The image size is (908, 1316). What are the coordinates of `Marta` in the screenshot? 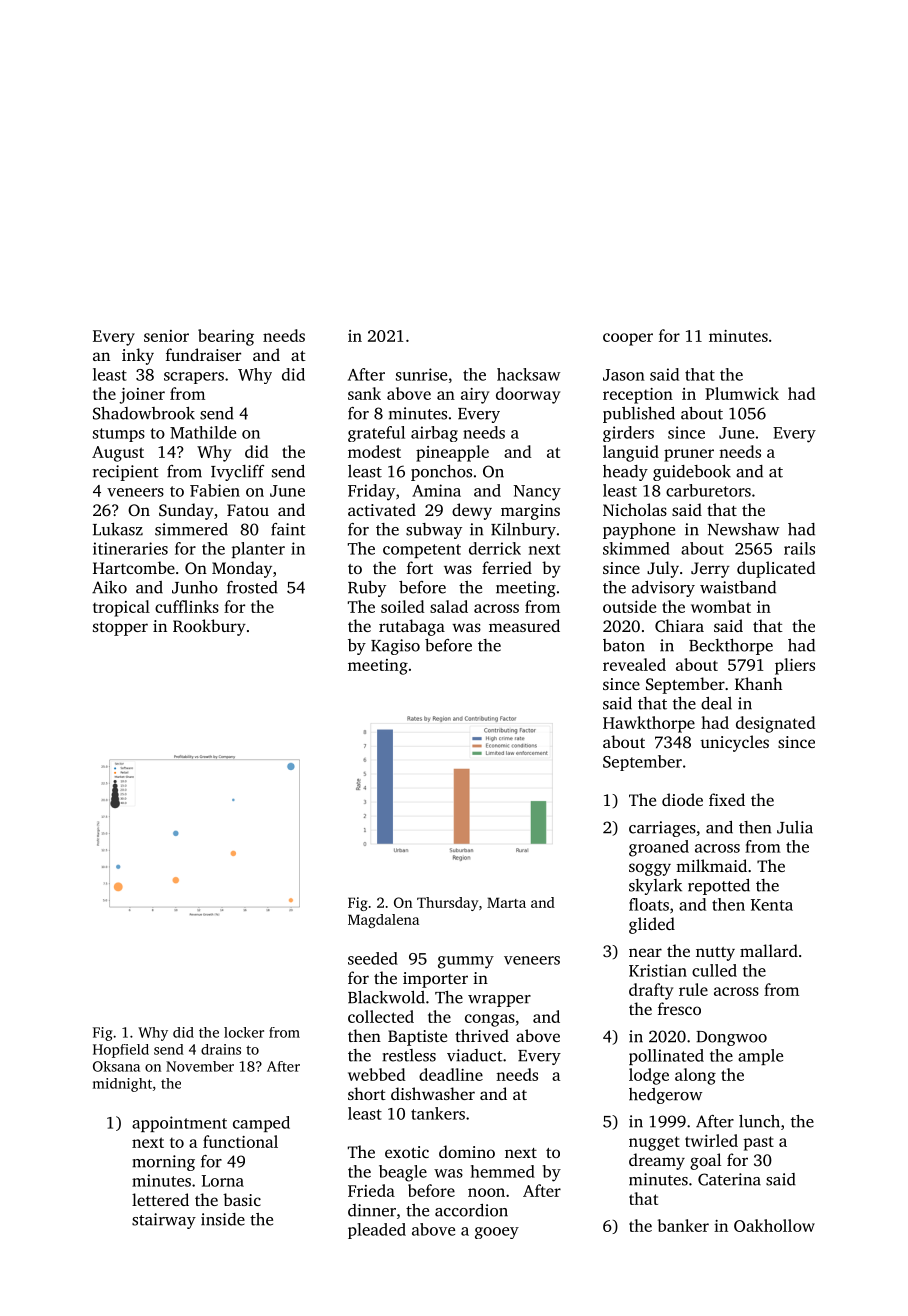 It's located at (506, 902).
